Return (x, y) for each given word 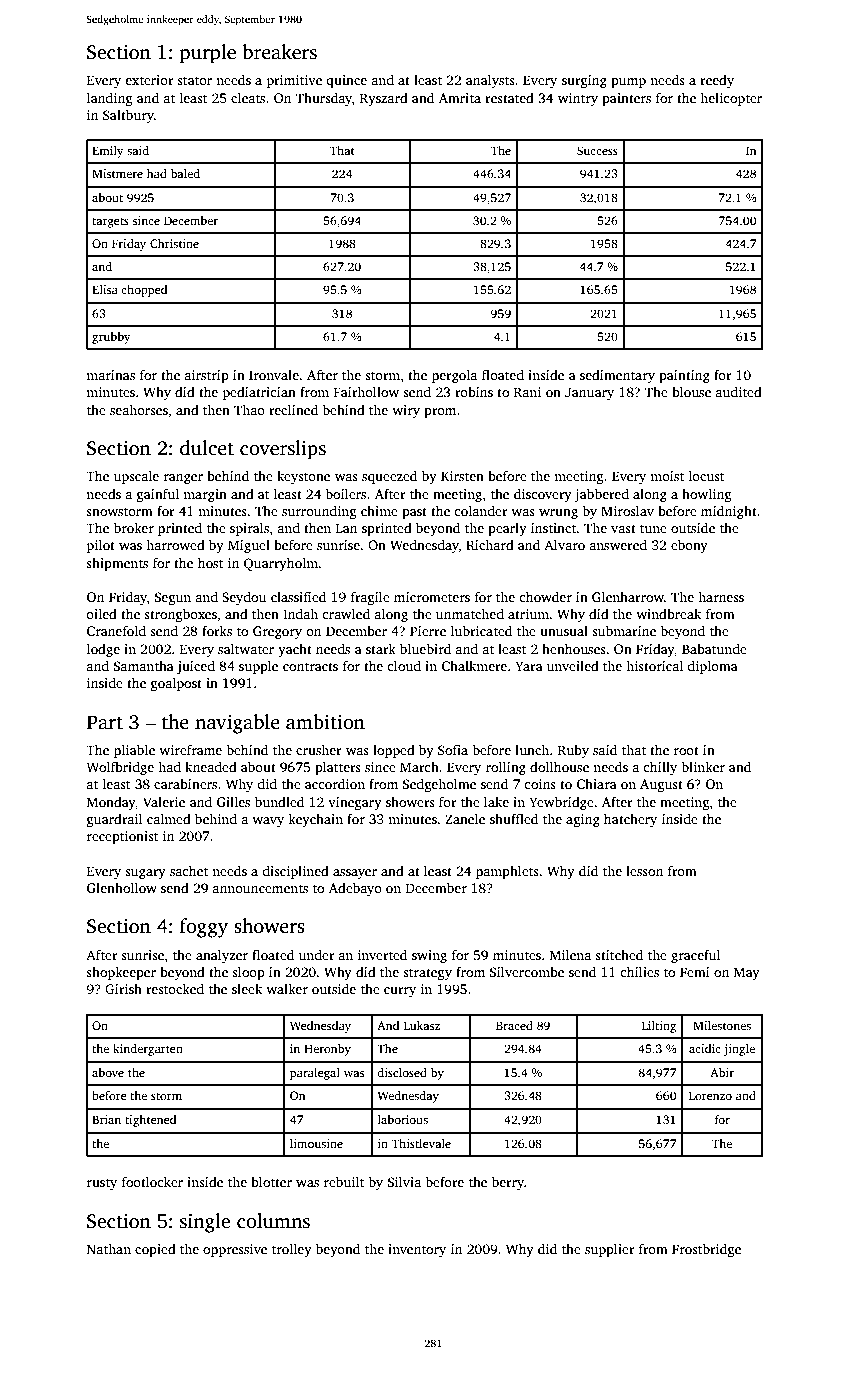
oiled (101, 613)
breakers (279, 52)
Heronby (327, 1050)
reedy (717, 81)
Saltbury (128, 116)
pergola (454, 376)
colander (481, 510)
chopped (144, 291)
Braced (514, 1025)
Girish (123, 989)
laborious (403, 1119)
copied (155, 1250)
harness (721, 597)
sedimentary (617, 376)
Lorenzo (710, 1095)
